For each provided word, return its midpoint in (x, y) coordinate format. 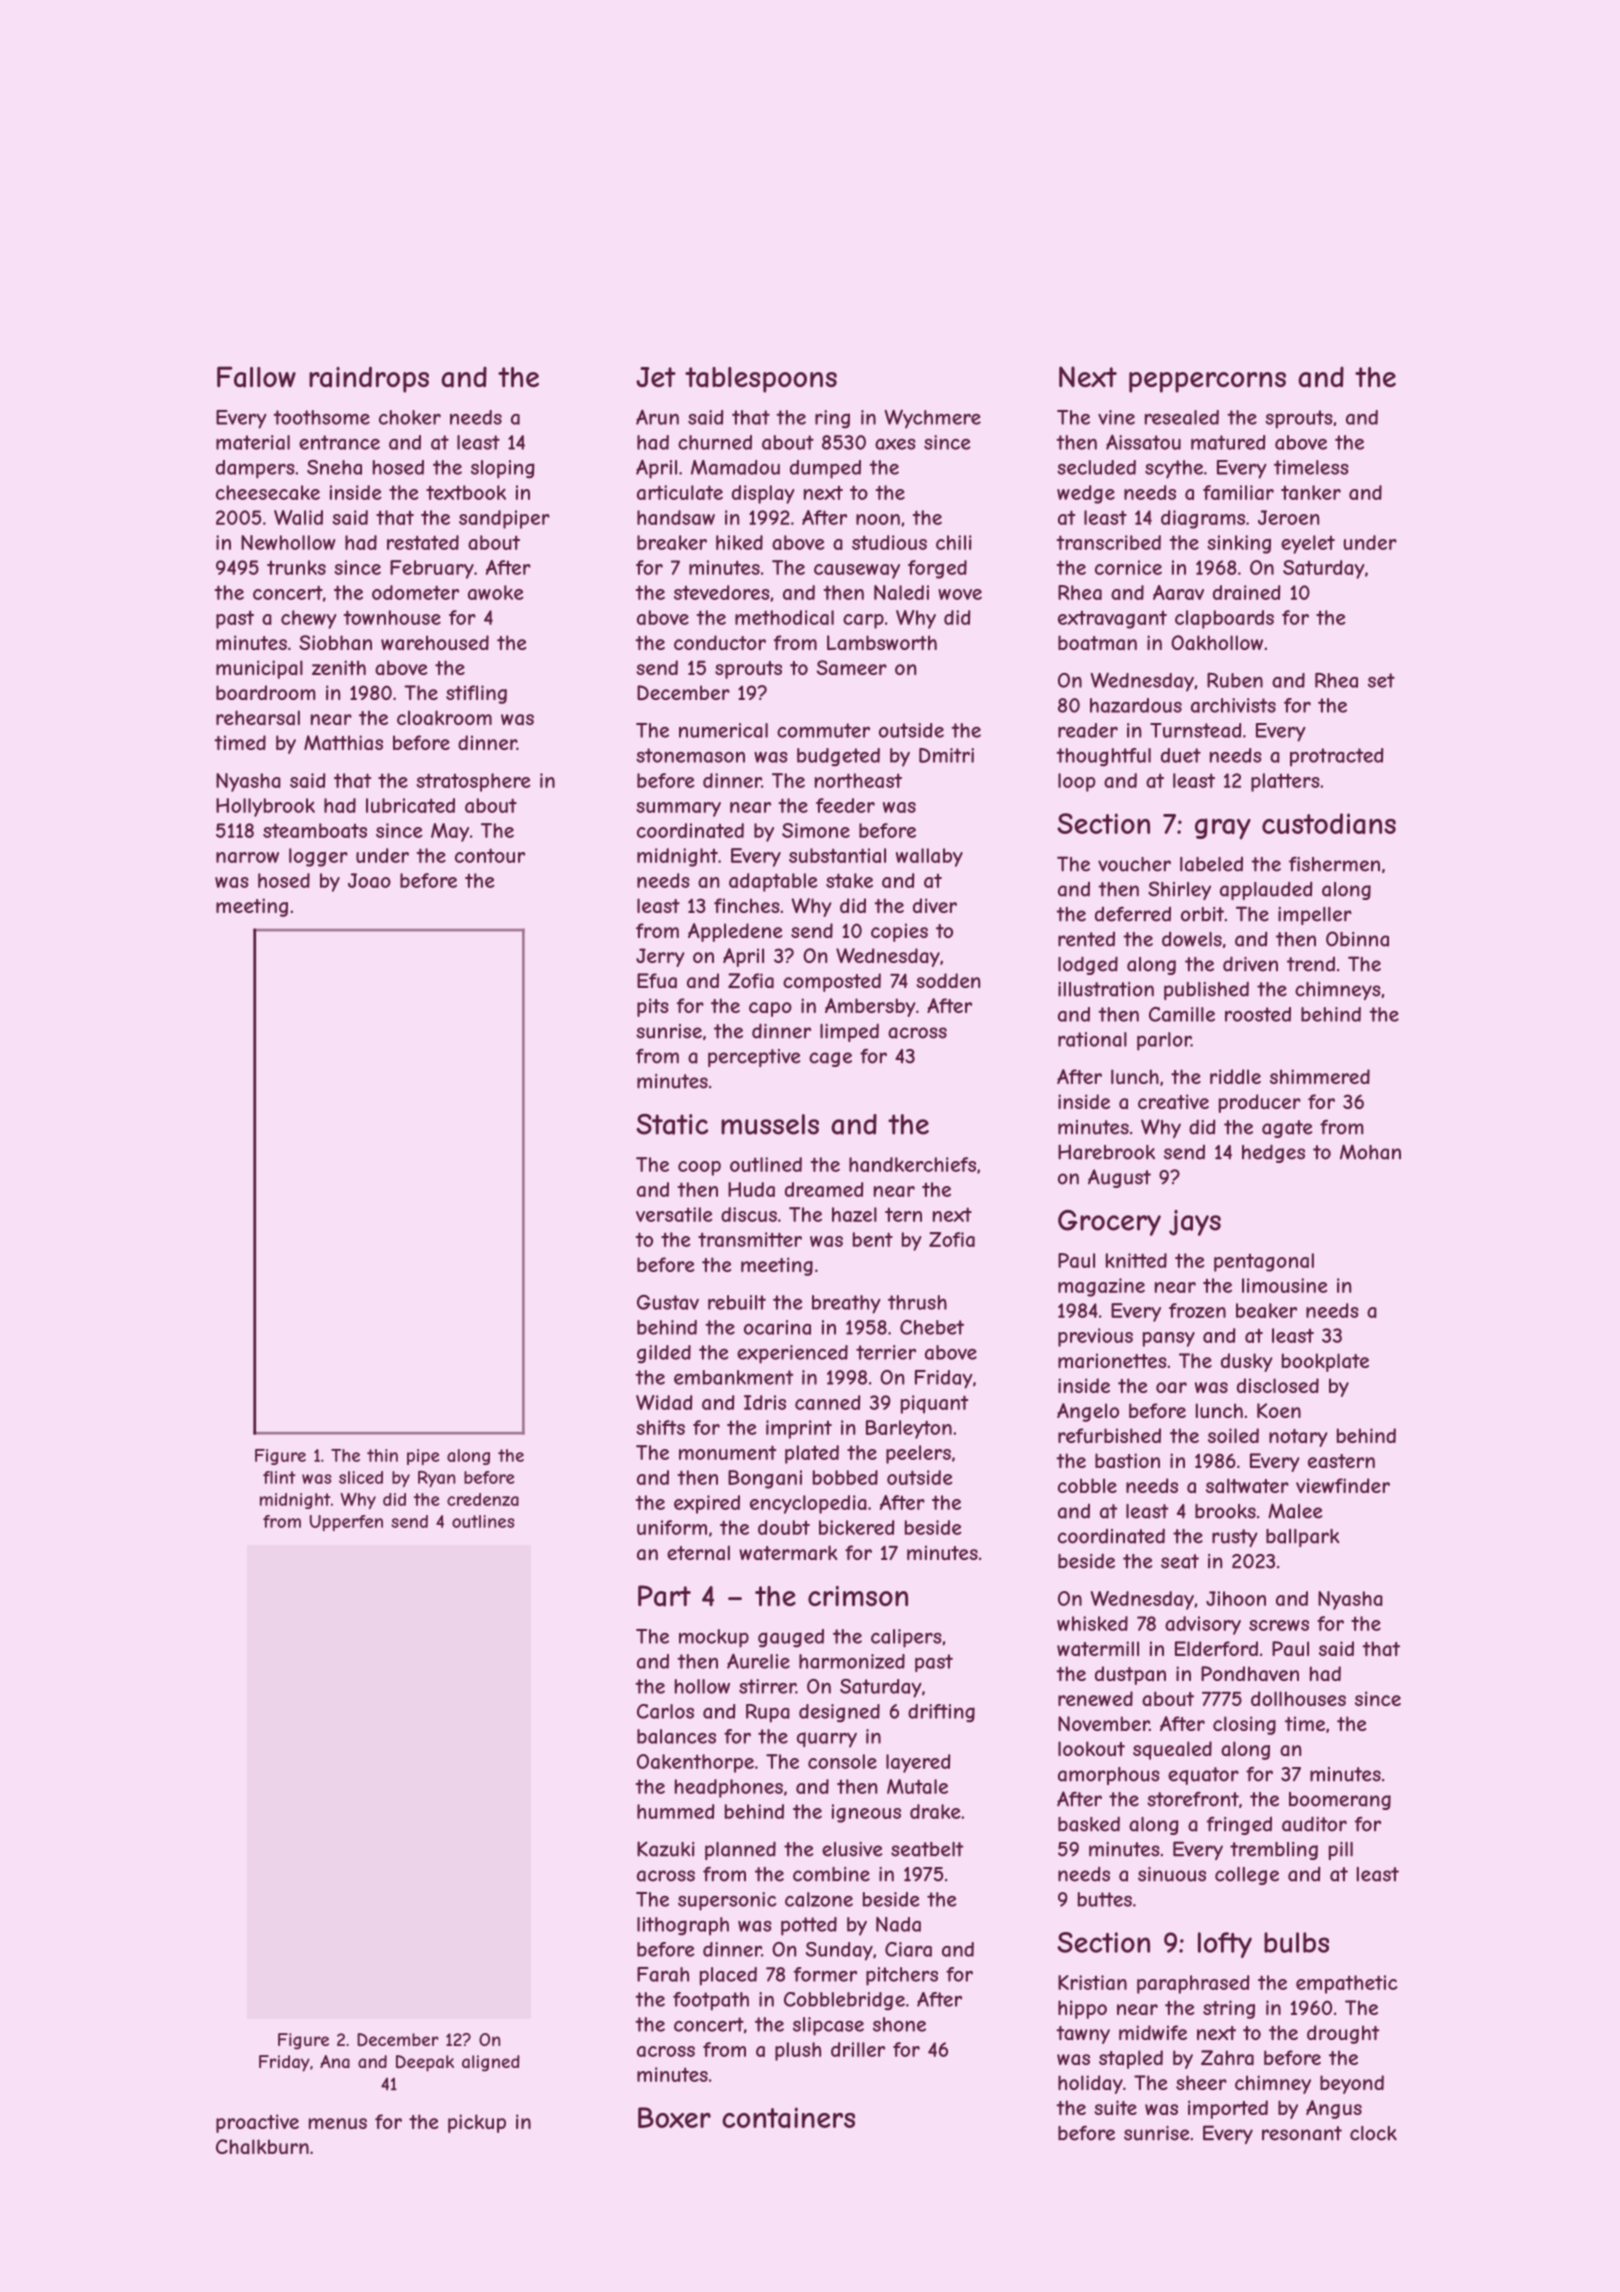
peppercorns (1207, 382)
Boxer (674, 2117)
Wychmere (933, 419)
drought (1343, 2034)
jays (1195, 1223)
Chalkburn (262, 2146)
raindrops (369, 379)
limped (849, 1032)
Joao (369, 880)
